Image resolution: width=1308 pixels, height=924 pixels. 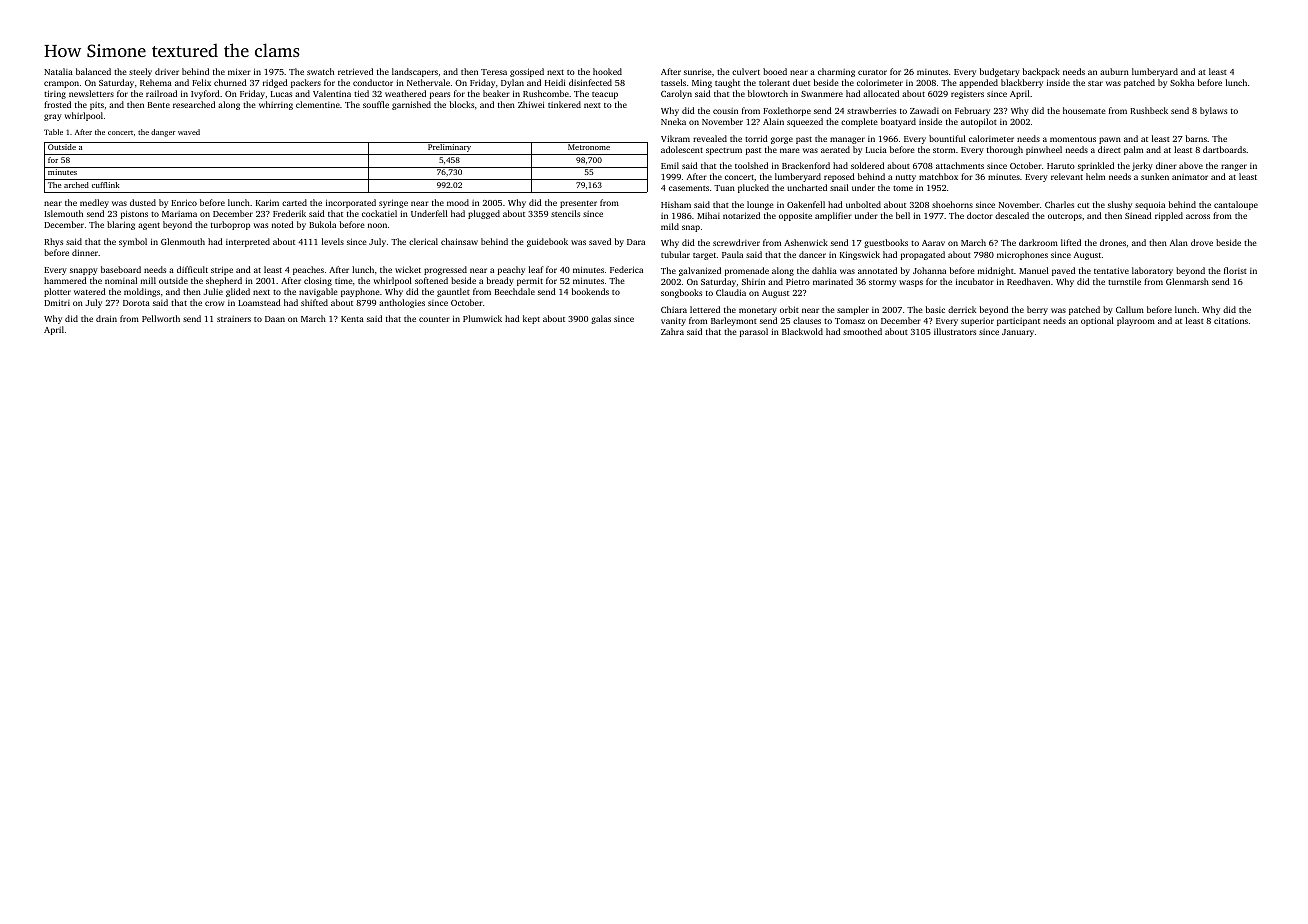 What do you see at coordinates (673, 321) in the screenshot?
I see `vanity` at bounding box center [673, 321].
